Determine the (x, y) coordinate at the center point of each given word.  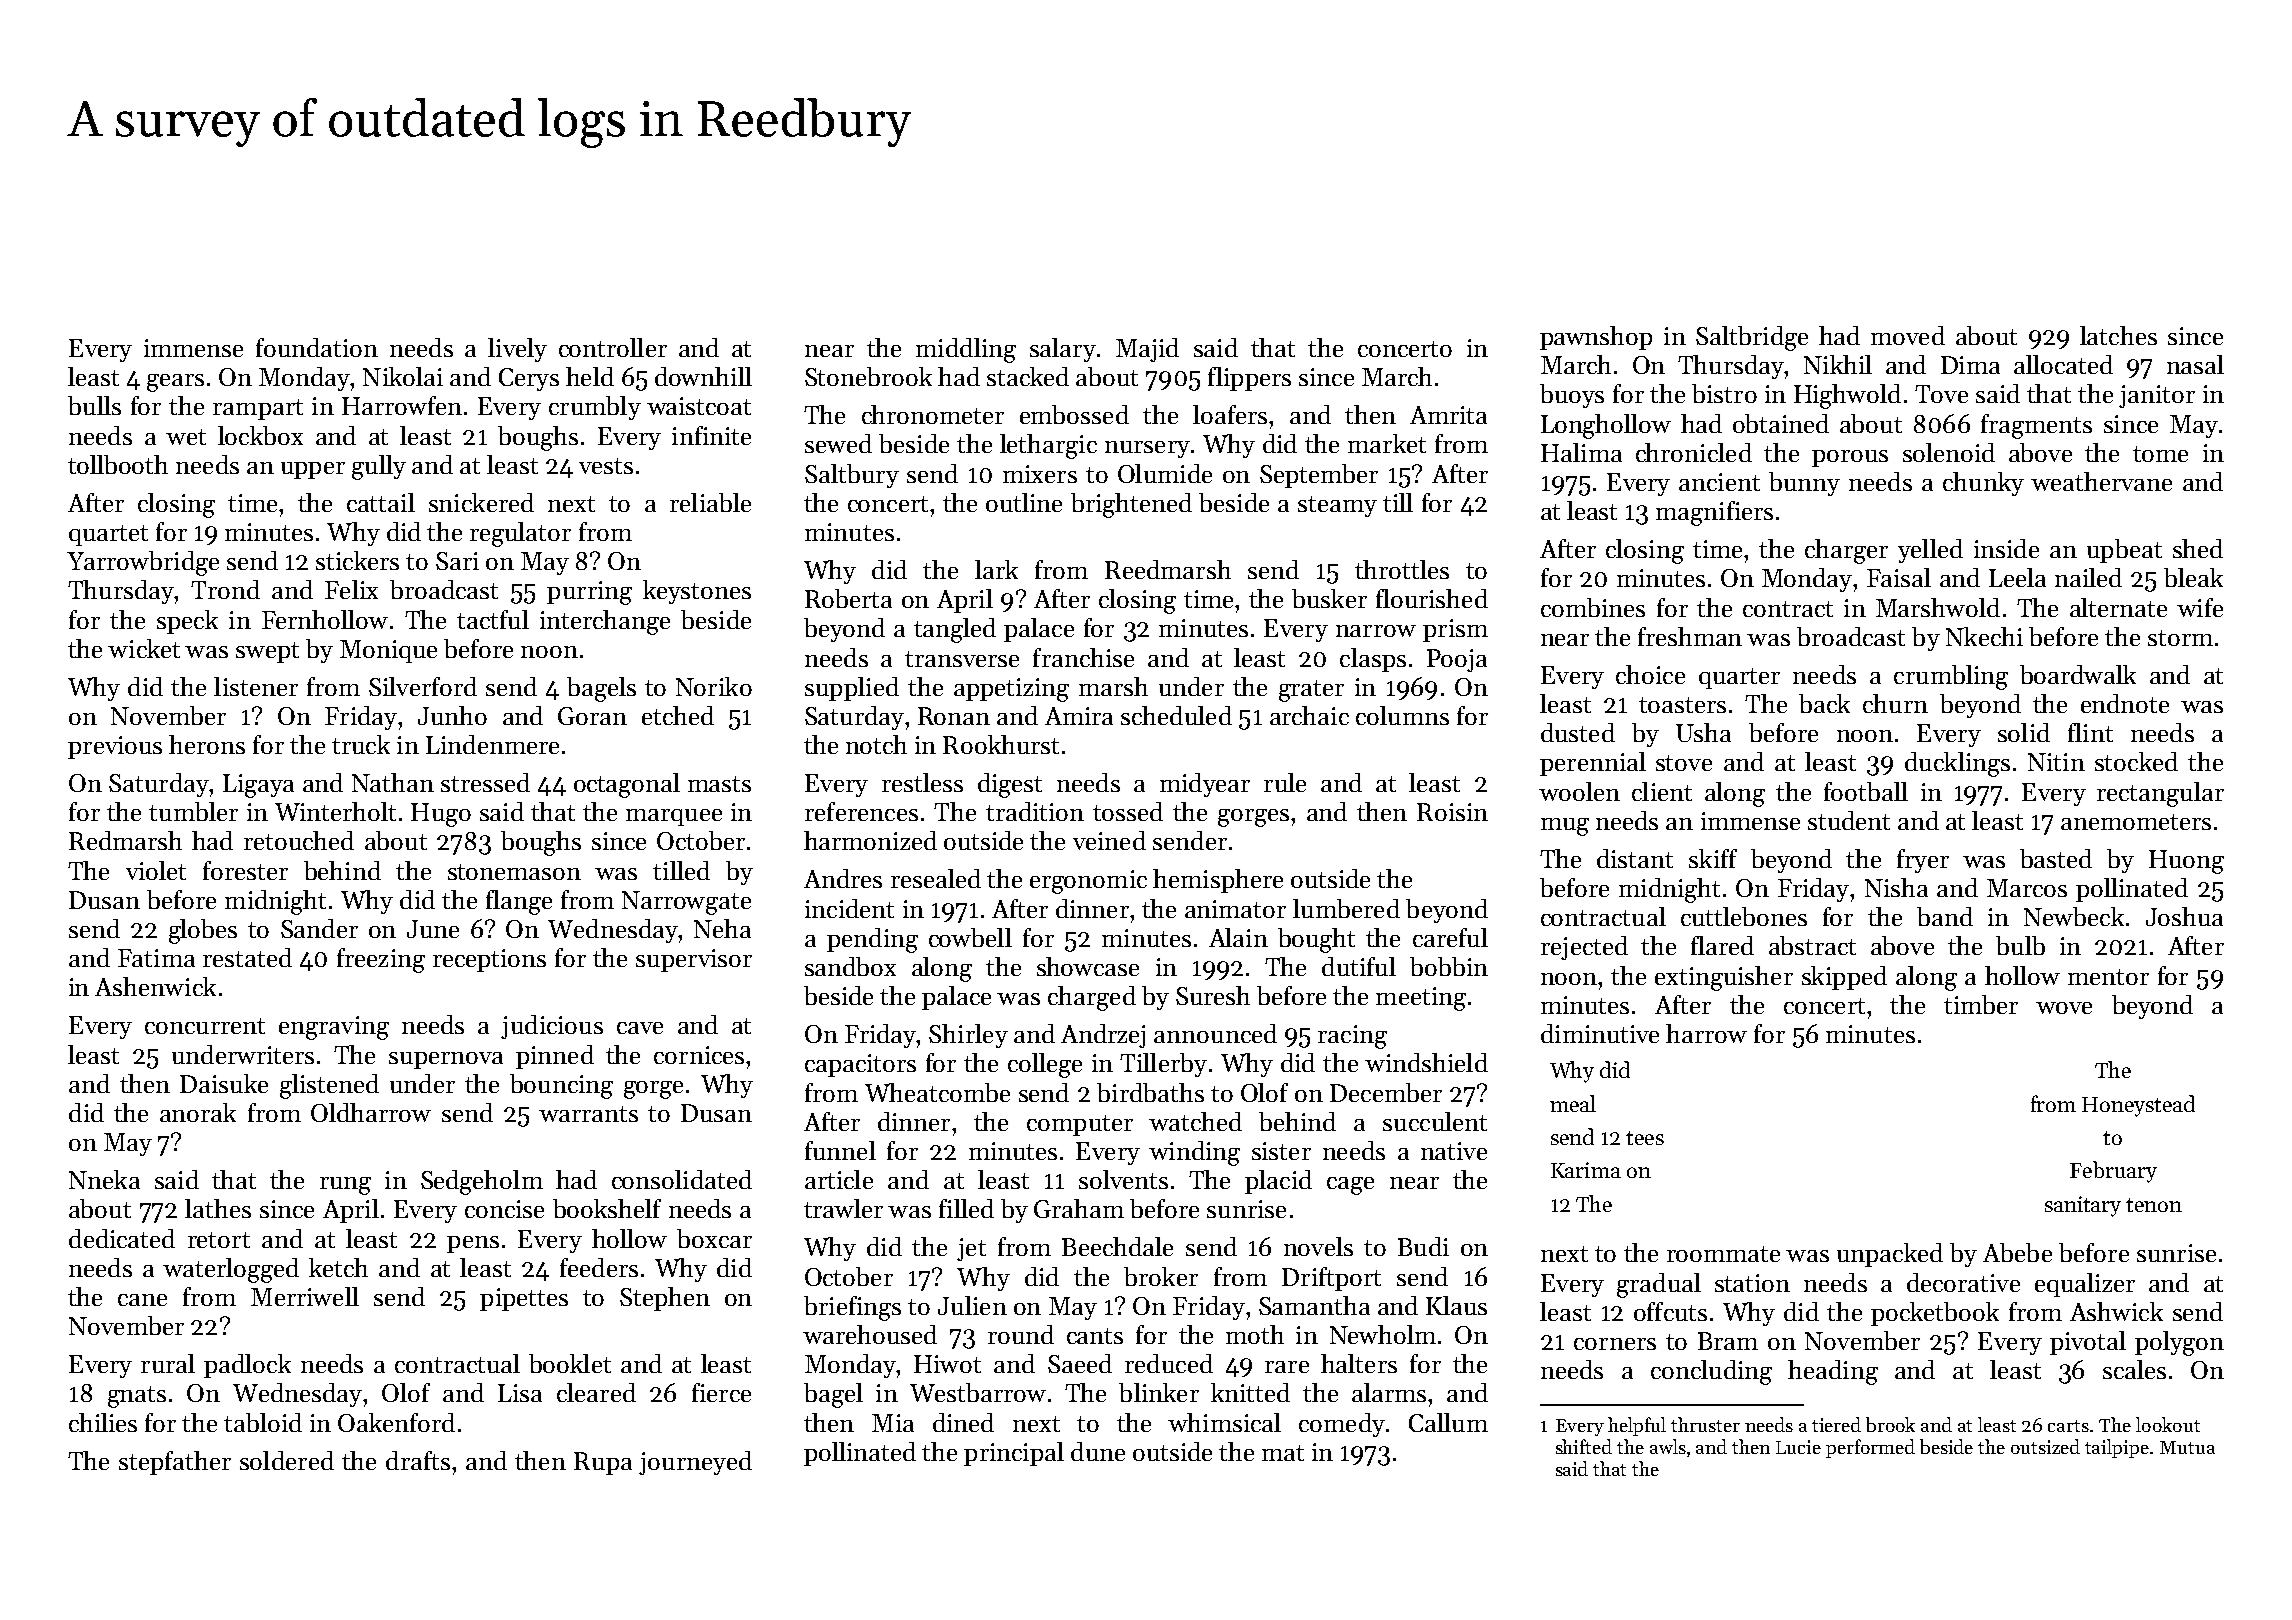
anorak (198, 1112)
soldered (287, 1460)
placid (1278, 1182)
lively (517, 350)
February (2113, 1172)
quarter (1739, 678)
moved (1908, 335)
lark (996, 569)
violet (156, 870)
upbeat (2124, 551)
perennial (1593, 764)
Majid (1147, 350)
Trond (225, 589)
